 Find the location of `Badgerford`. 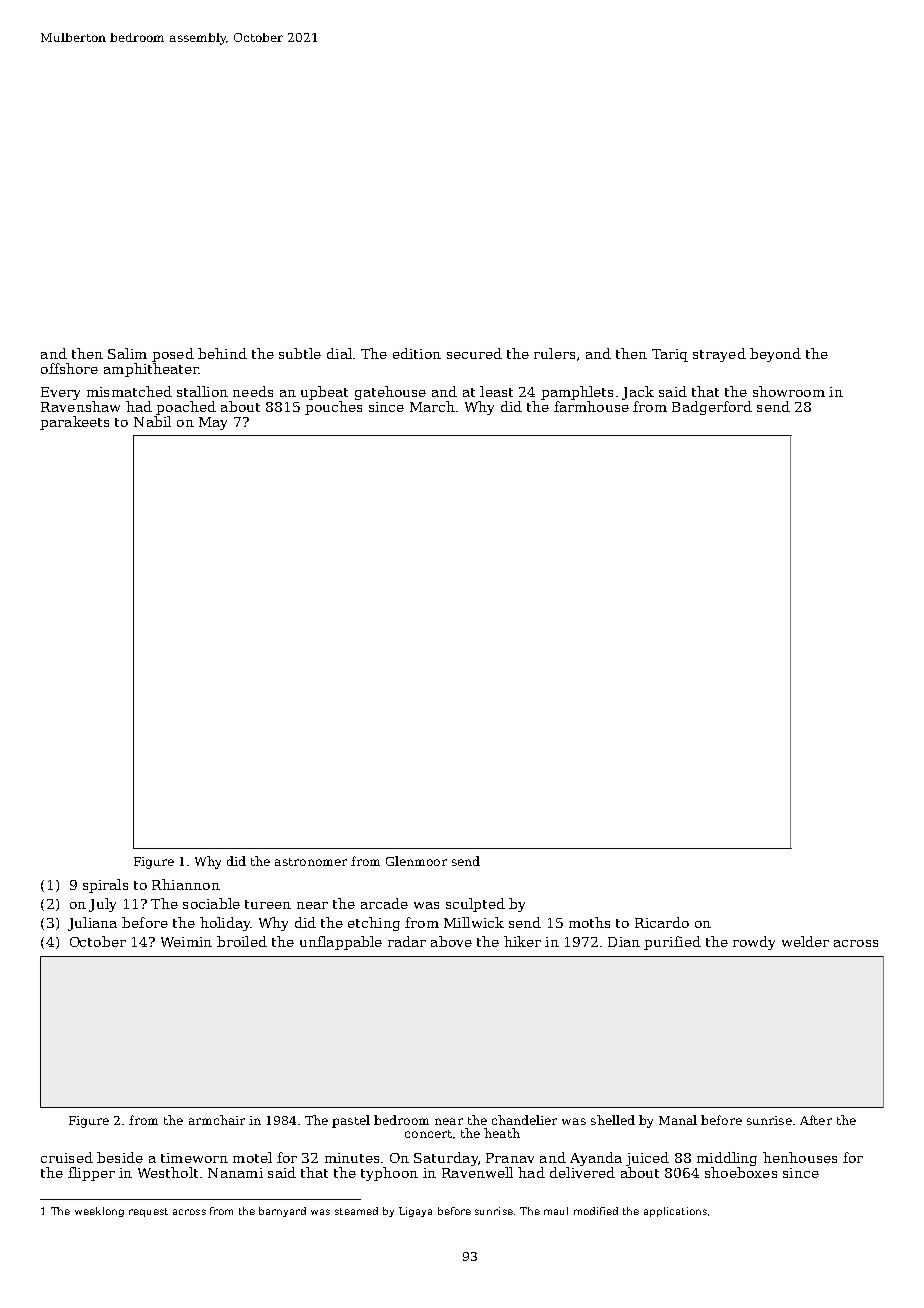

Badgerford is located at coordinates (712, 408).
